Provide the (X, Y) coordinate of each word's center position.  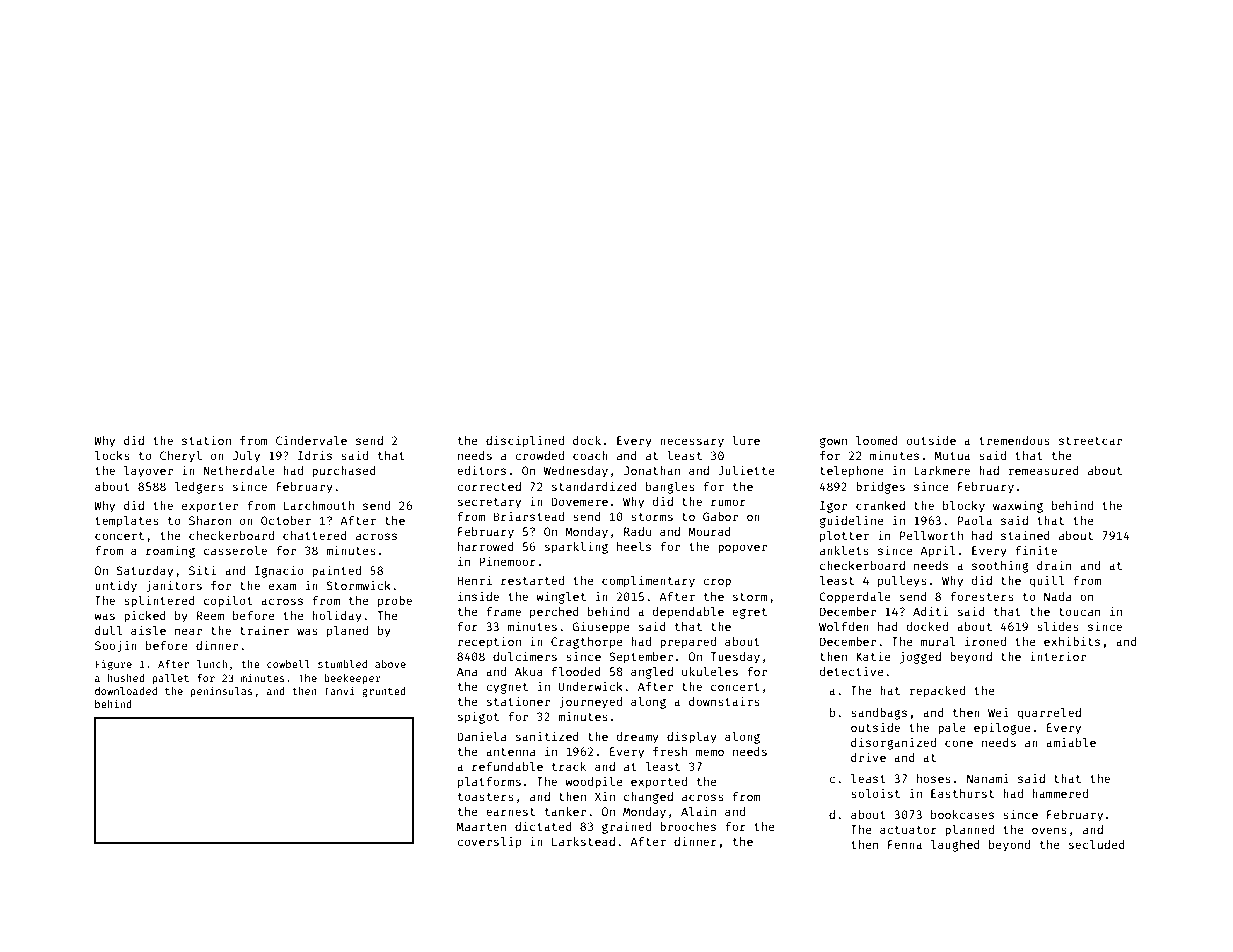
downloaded (126, 691)
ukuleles (710, 671)
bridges (880, 487)
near (188, 631)
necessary (692, 443)
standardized (594, 486)
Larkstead (583, 841)
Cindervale (311, 440)
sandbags (879, 714)
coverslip (489, 843)
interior (1058, 656)
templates (127, 522)
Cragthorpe (587, 643)
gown (833, 443)
